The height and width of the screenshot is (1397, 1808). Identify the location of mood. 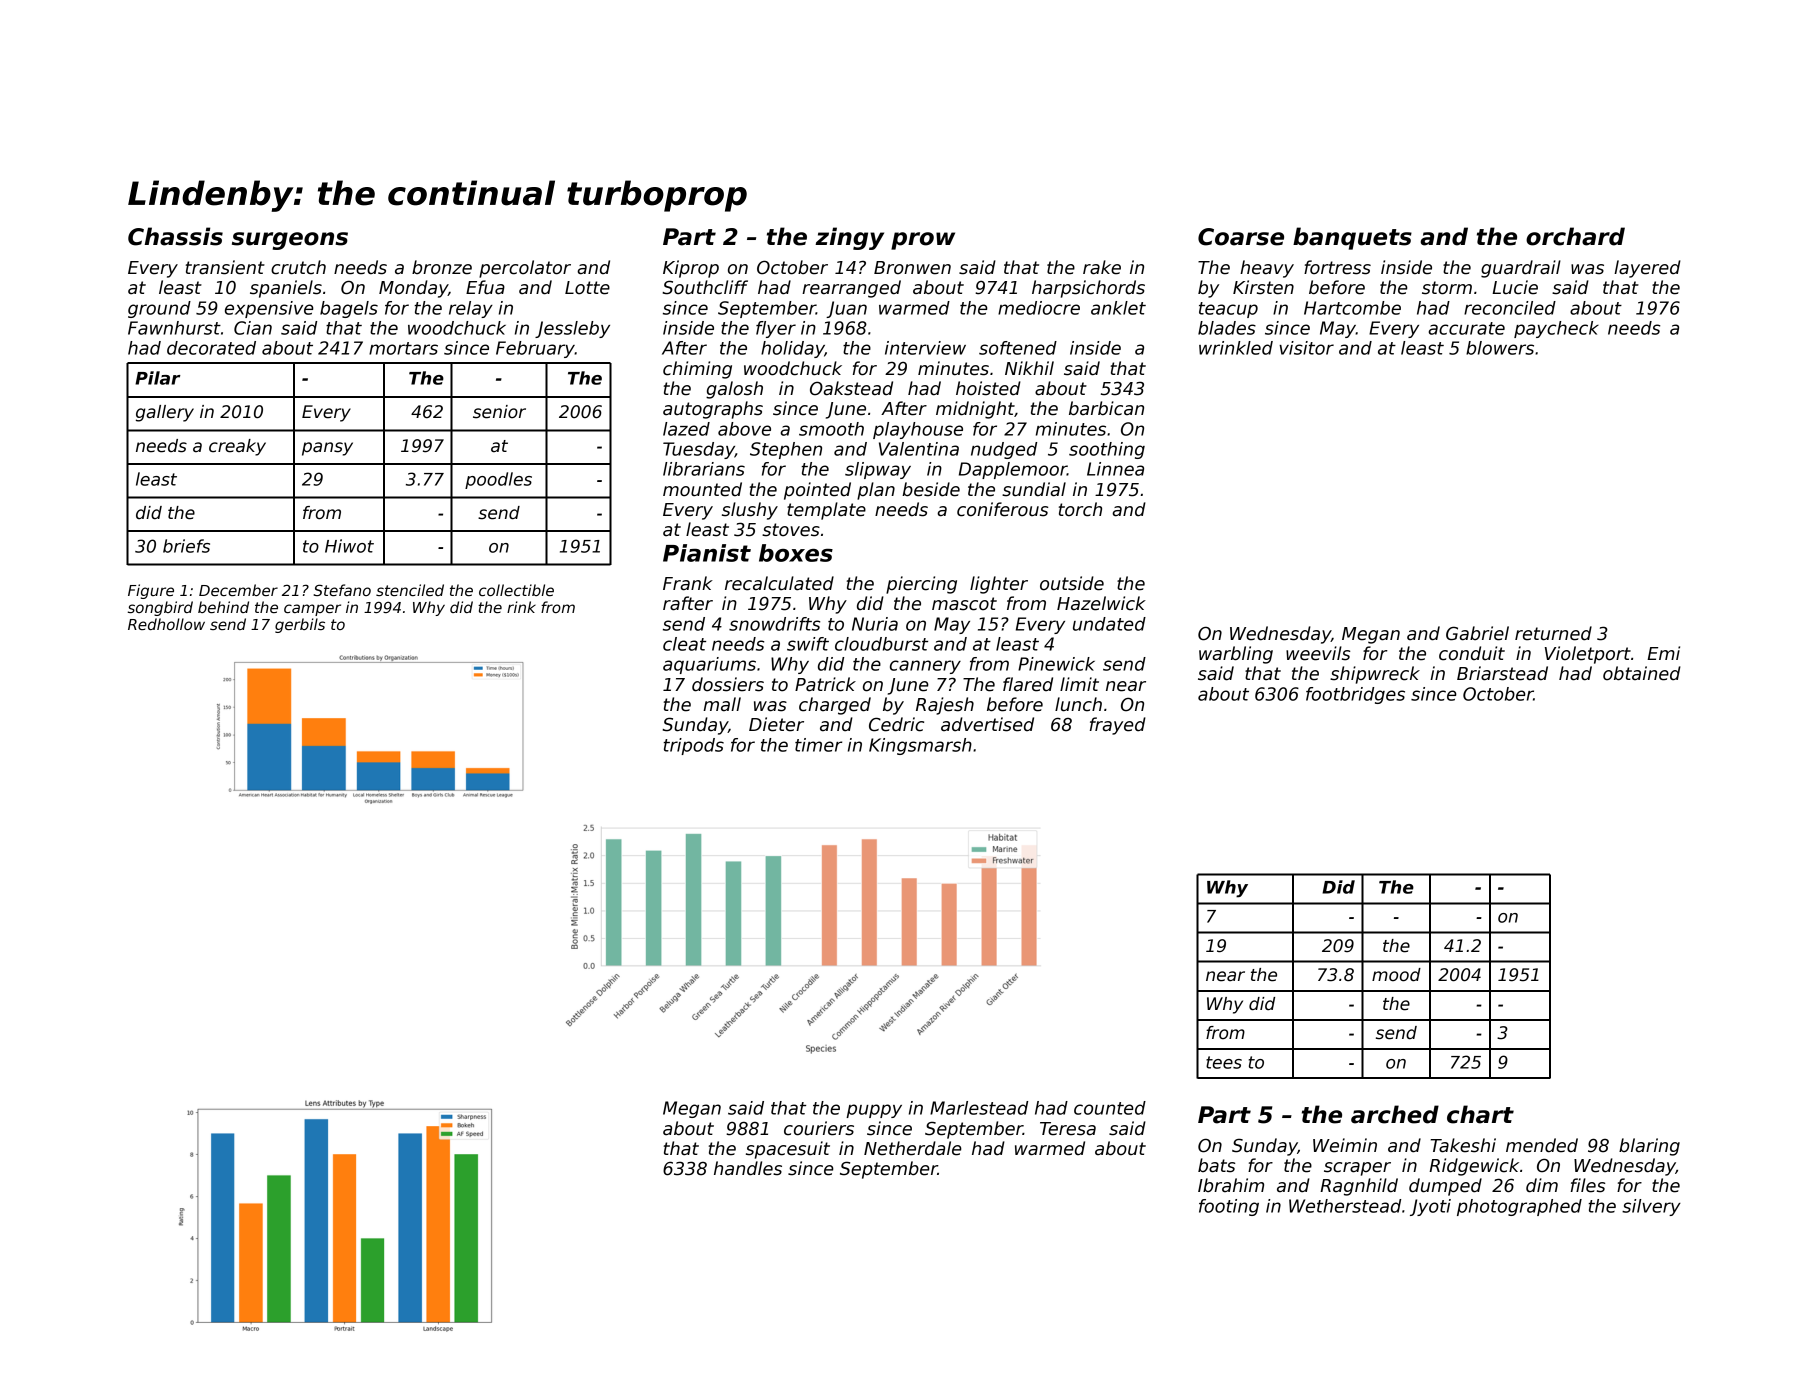
(1396, 975).
